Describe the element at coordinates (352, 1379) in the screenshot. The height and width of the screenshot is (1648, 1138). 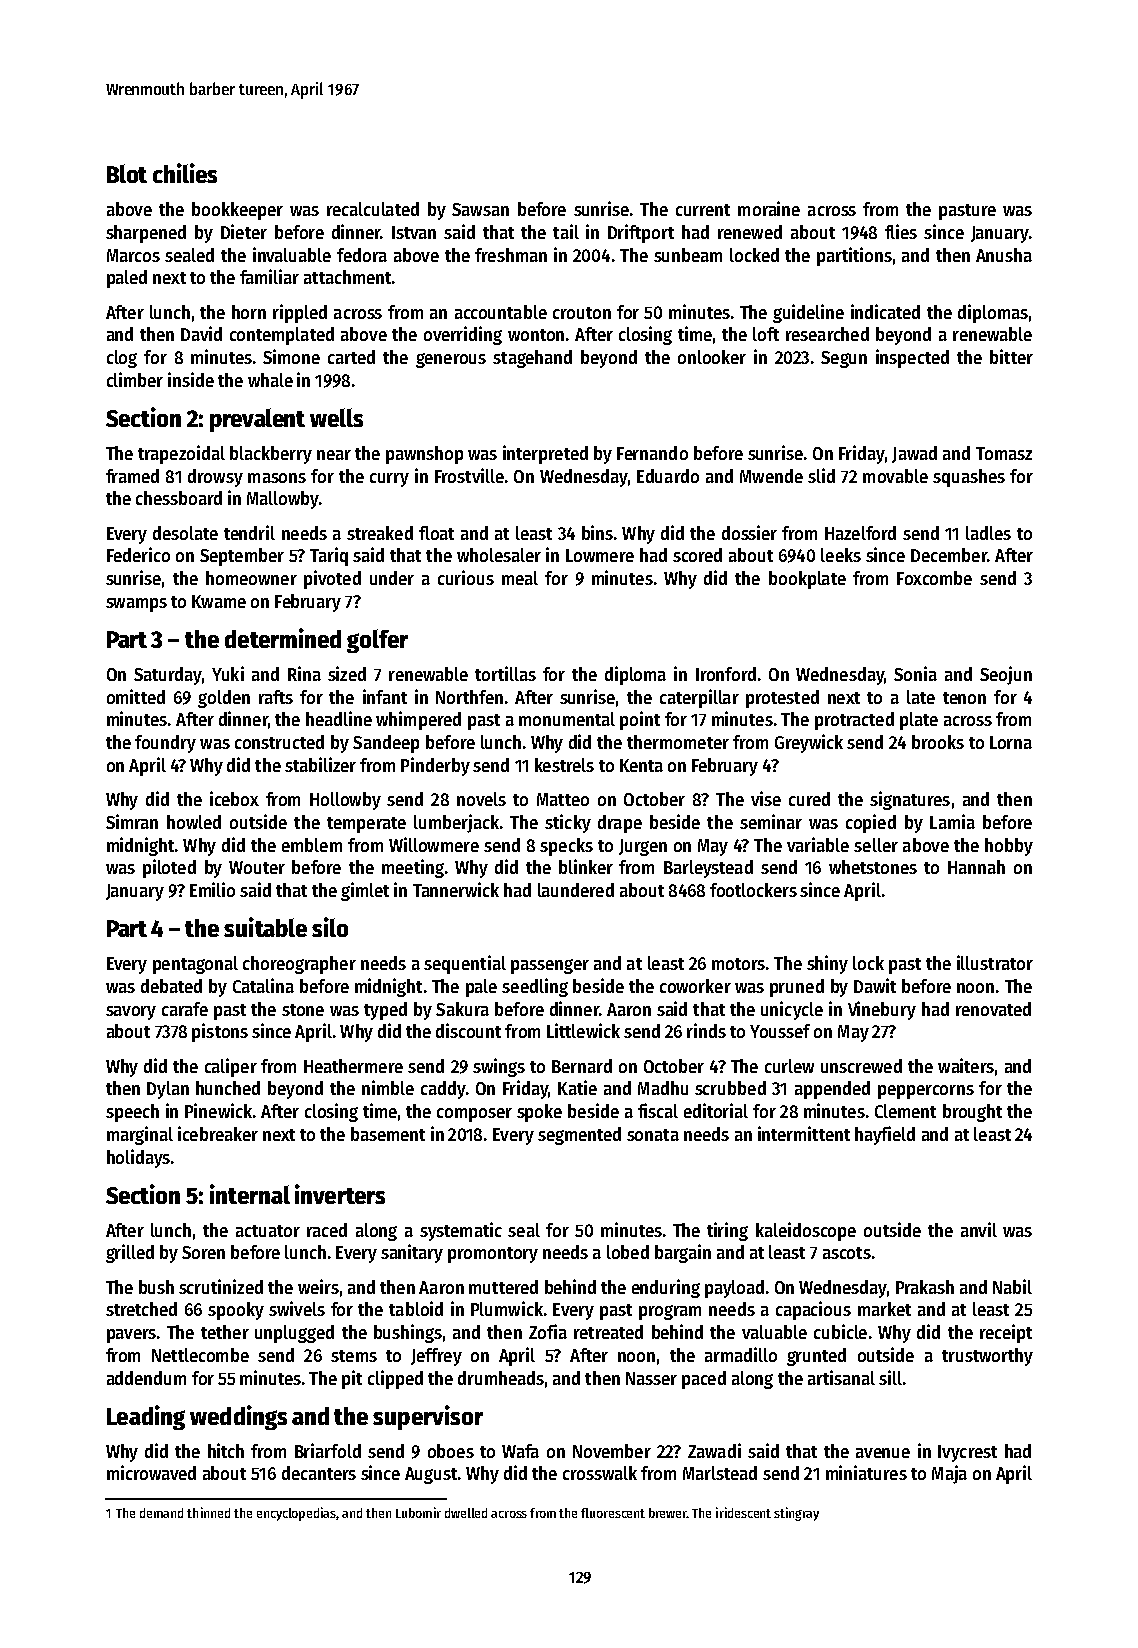
I see `pit` at that location.
